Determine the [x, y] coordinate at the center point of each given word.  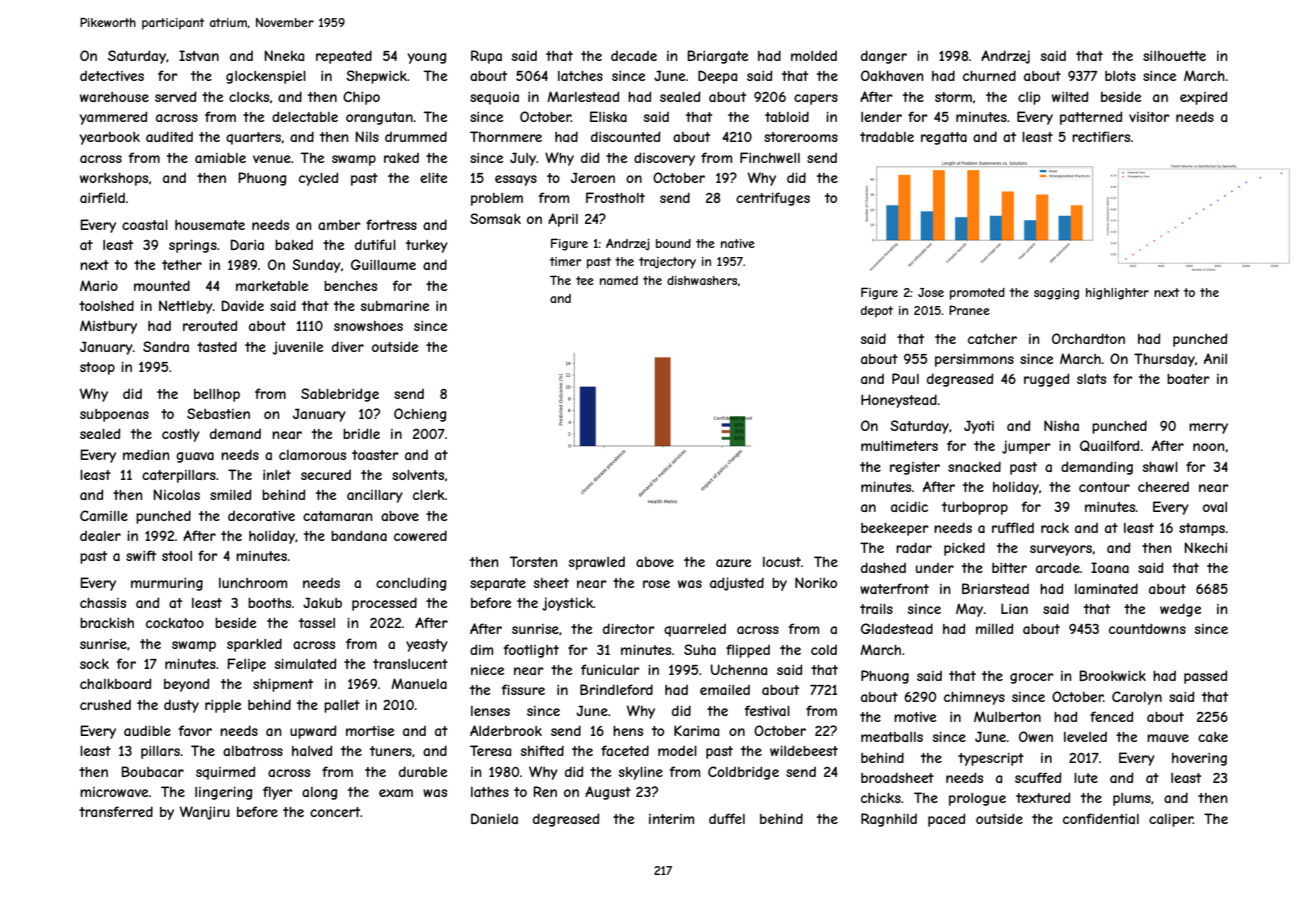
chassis [103, 603]
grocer [1031, 678]
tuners [391, 751]
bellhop [217, 395]
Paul [905, 378]
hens [628, 731]
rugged [1046, 380]
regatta [944, 138]
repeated [344, 57]
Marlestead [583, 96]
